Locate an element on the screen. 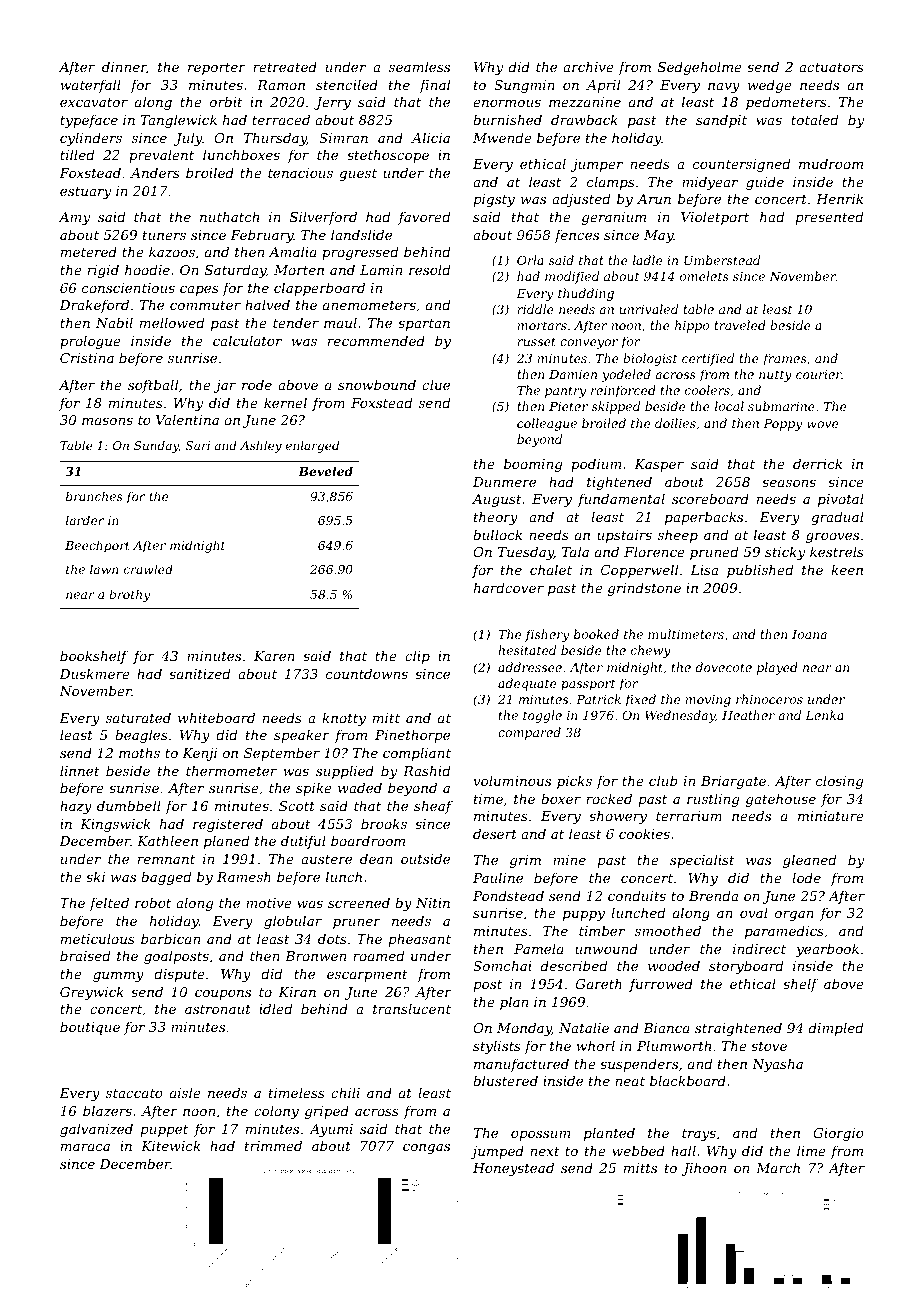 The image size is (924, 1308). capes is located at coordinates (199, 291).
